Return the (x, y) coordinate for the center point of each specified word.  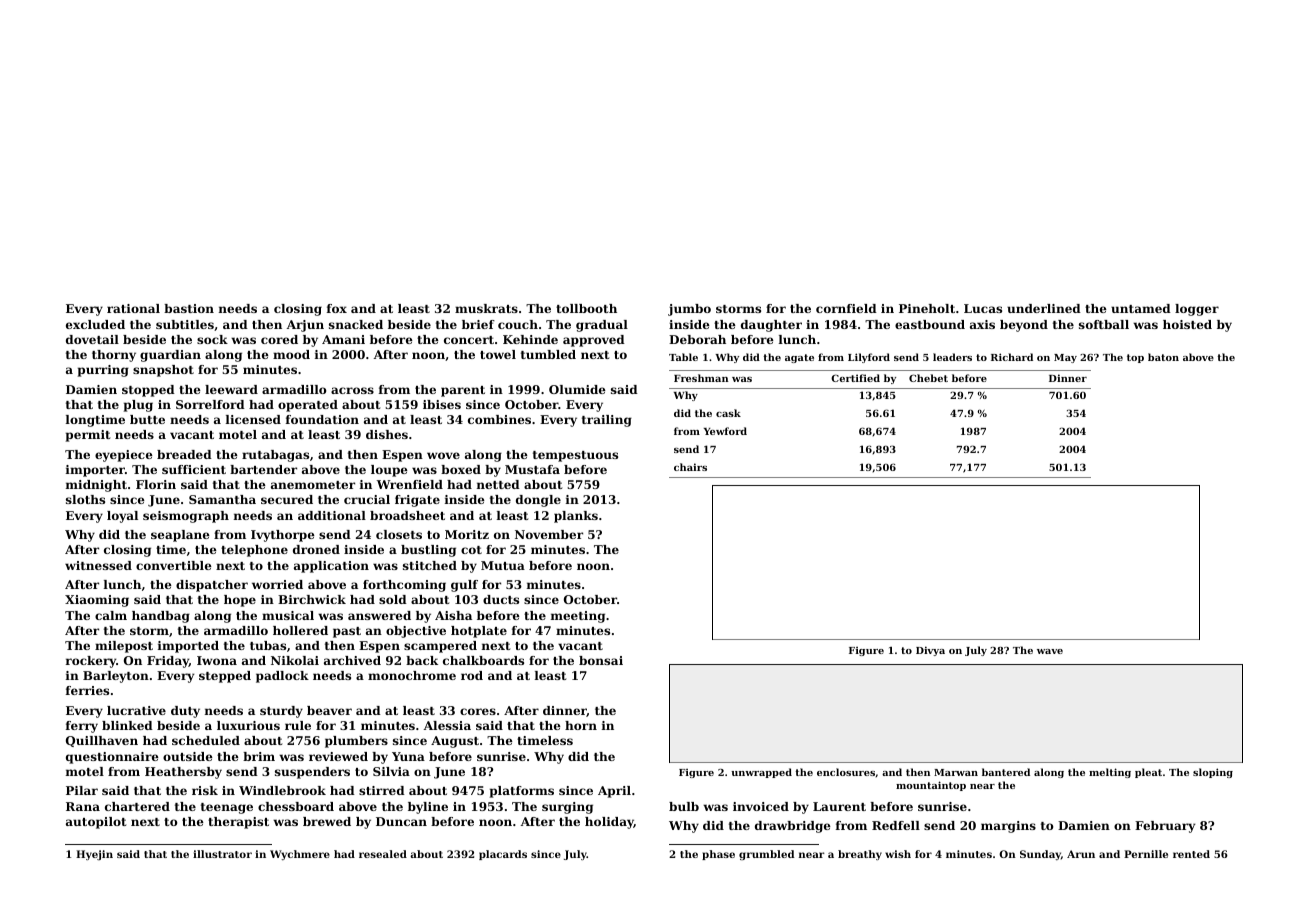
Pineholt (927, 308)
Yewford (725, 431)
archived (352, 660)
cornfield (846, 308)
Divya (930, 651)
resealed (383, 854)
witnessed (98, 565)
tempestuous (575, 456)
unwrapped (761, 773)
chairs (690, 467)
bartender (263, 469)
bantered (1006, 772)
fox (337, 308)
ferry (82, 727)
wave (1050, 651)
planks (576, 517)
